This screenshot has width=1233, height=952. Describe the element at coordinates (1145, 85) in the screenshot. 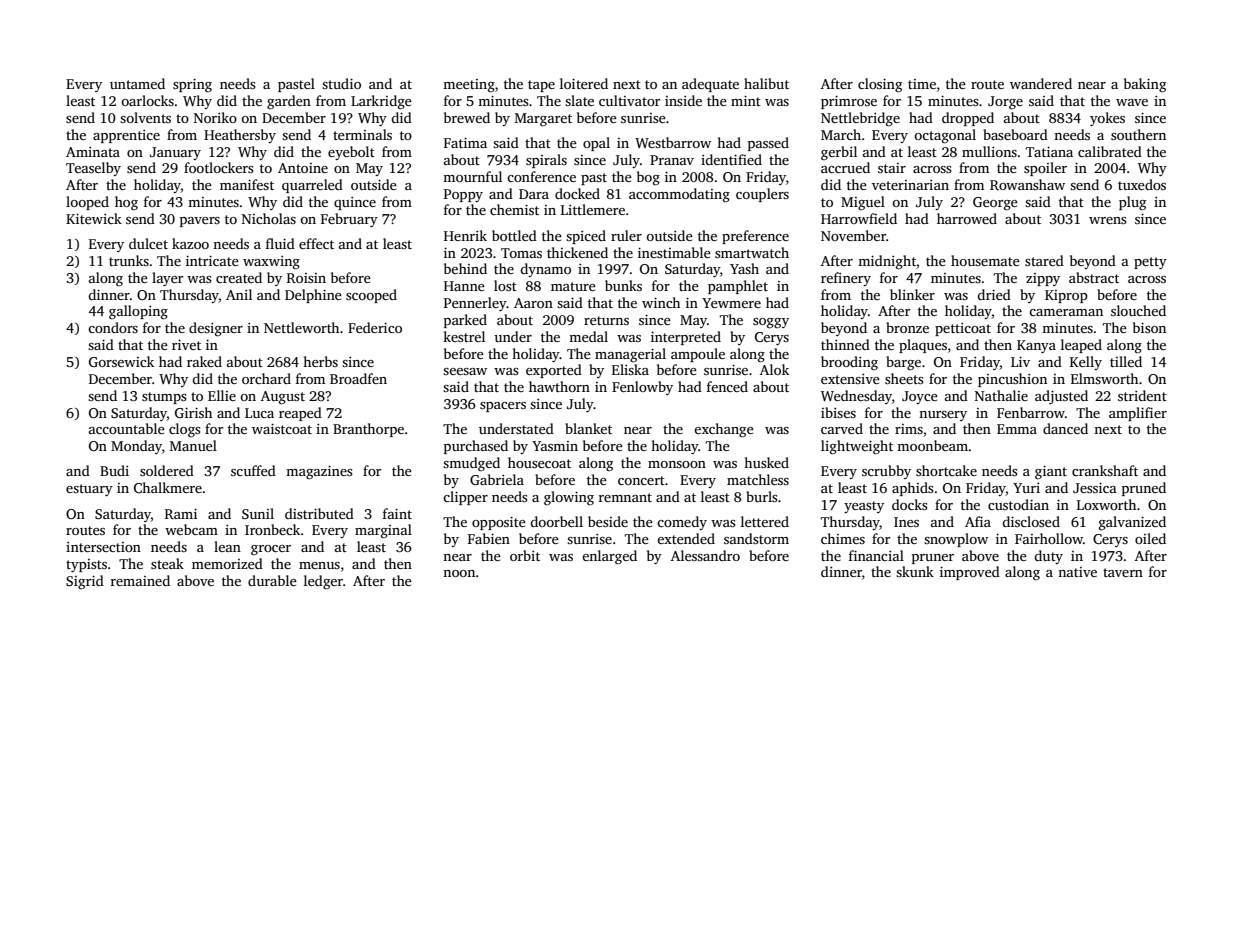

I see `baking` at that location.
